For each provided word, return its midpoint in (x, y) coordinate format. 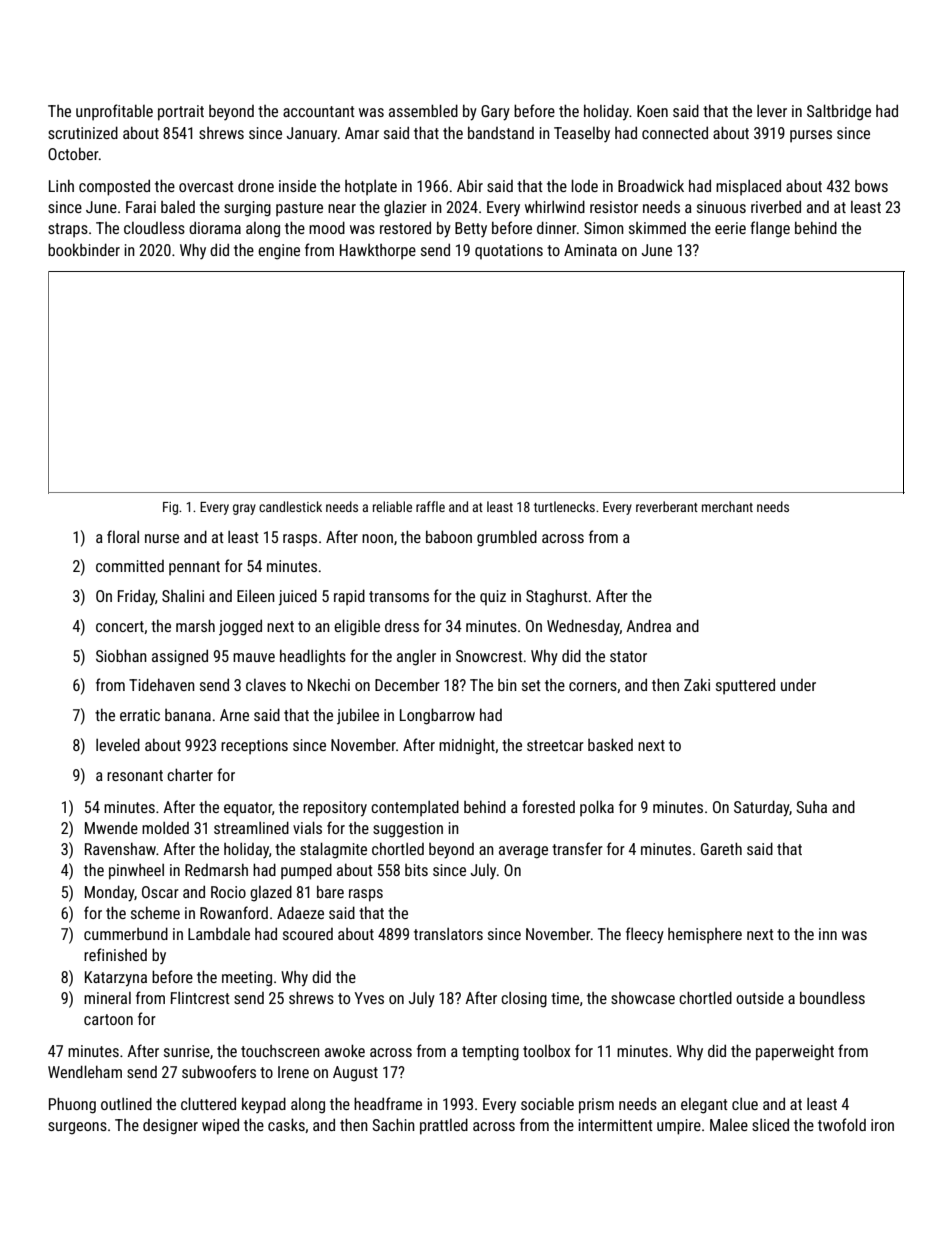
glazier (405, 208)
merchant (727, 506)
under (798, 685)
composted (114, 187)
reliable (392, 506)
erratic (140, 715)
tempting (490, 1053)
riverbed (776, 206)
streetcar (555, 745)
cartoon (108, 1019)
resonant (135, 775)
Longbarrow (437, 716)
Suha (811, 807)
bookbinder (84, 249)
